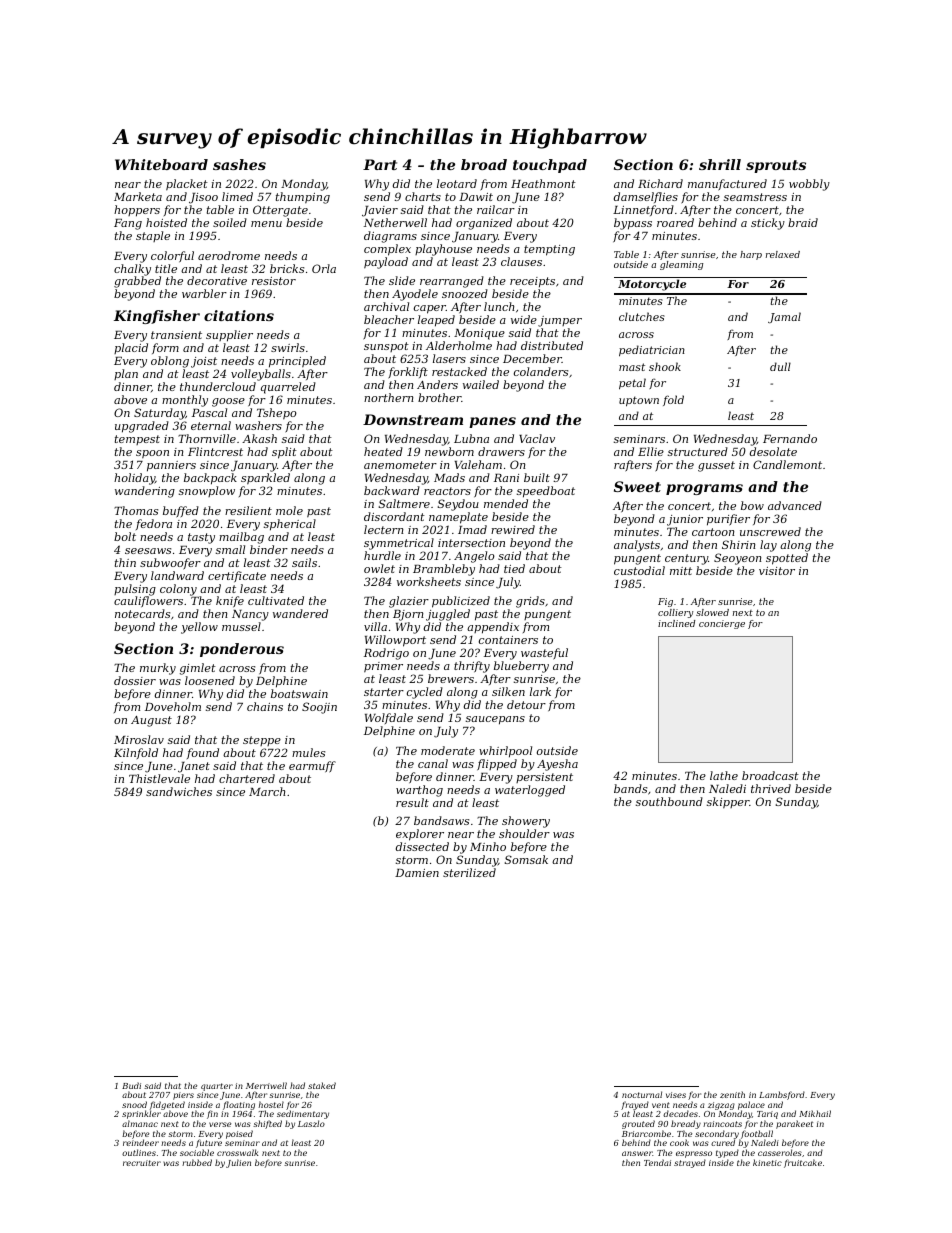 Image resolution: width=952 pixels, height=1233 pixels. What do you see at coordinates (642, 1094) in the screenshot?
I see `nocturnal` at bounding box center [642, 1094].
